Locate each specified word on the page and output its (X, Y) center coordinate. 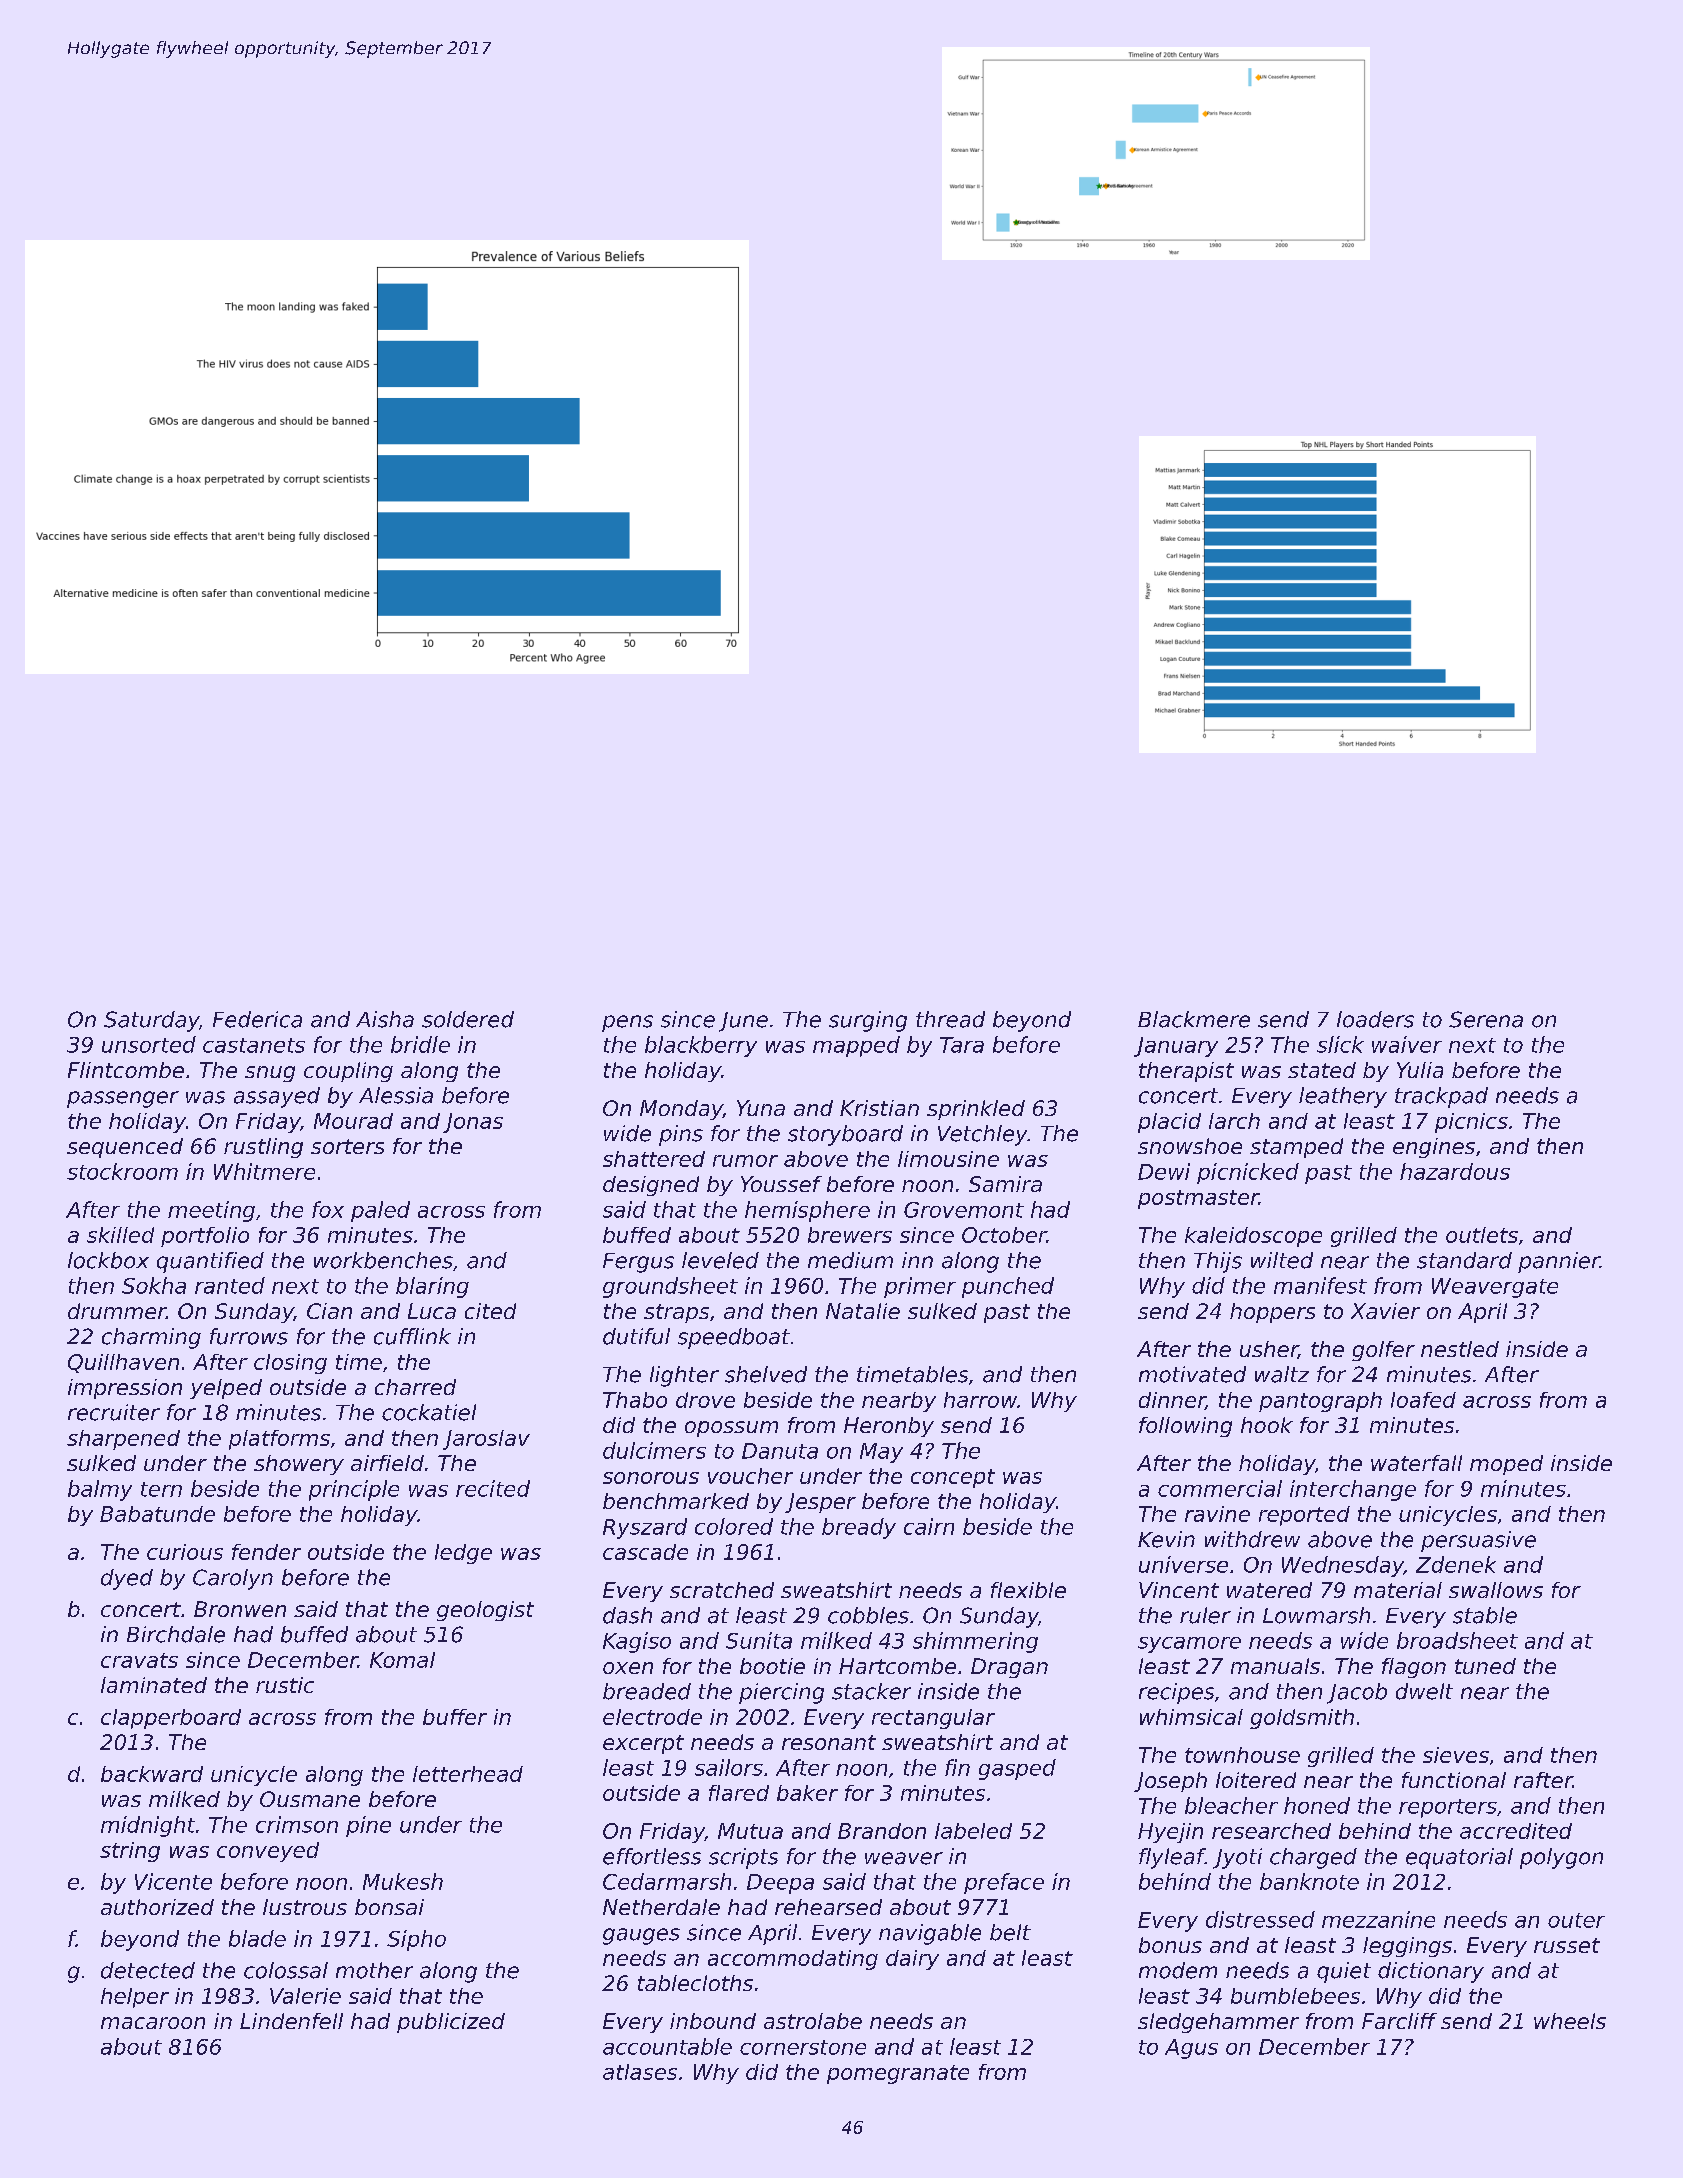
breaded (647, 1691)
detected (148, 1970)
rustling (263, 1148)
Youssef (781, 1184)
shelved (766, 1374)
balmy (100, 1490)
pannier (1559, 1262)
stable (1485, 1615)
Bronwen (240, 1609)
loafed (1423, 1400)
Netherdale (661, 1907)
